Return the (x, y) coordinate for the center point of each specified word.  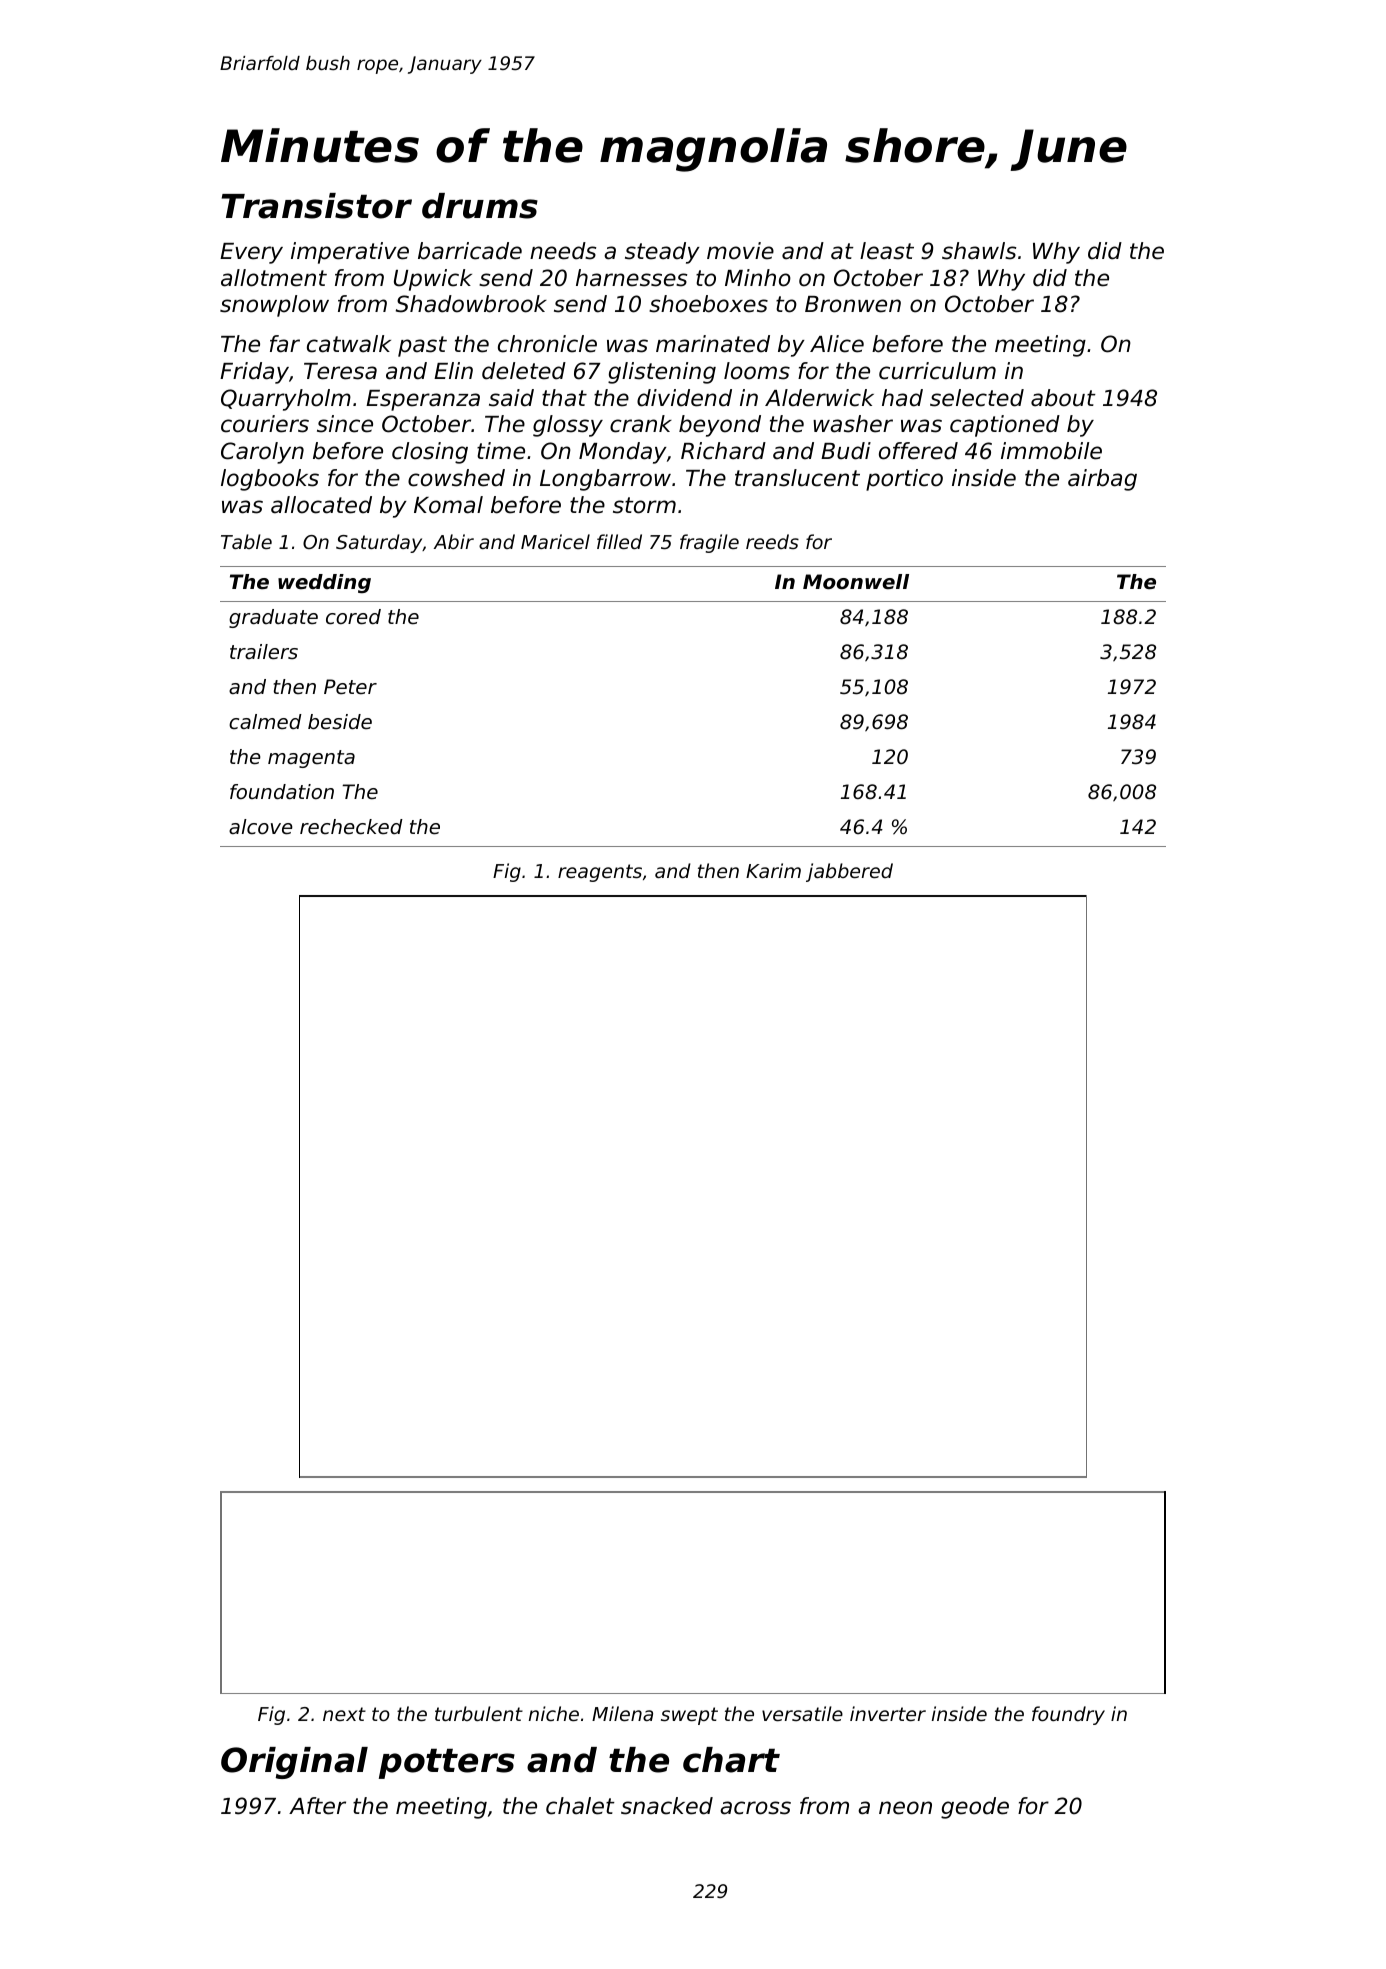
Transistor (317, 206)
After (317, 1806)
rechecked (351, 827)
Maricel (555, 541)
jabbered (849, 872)
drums (480, 206)
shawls (979, 251)
